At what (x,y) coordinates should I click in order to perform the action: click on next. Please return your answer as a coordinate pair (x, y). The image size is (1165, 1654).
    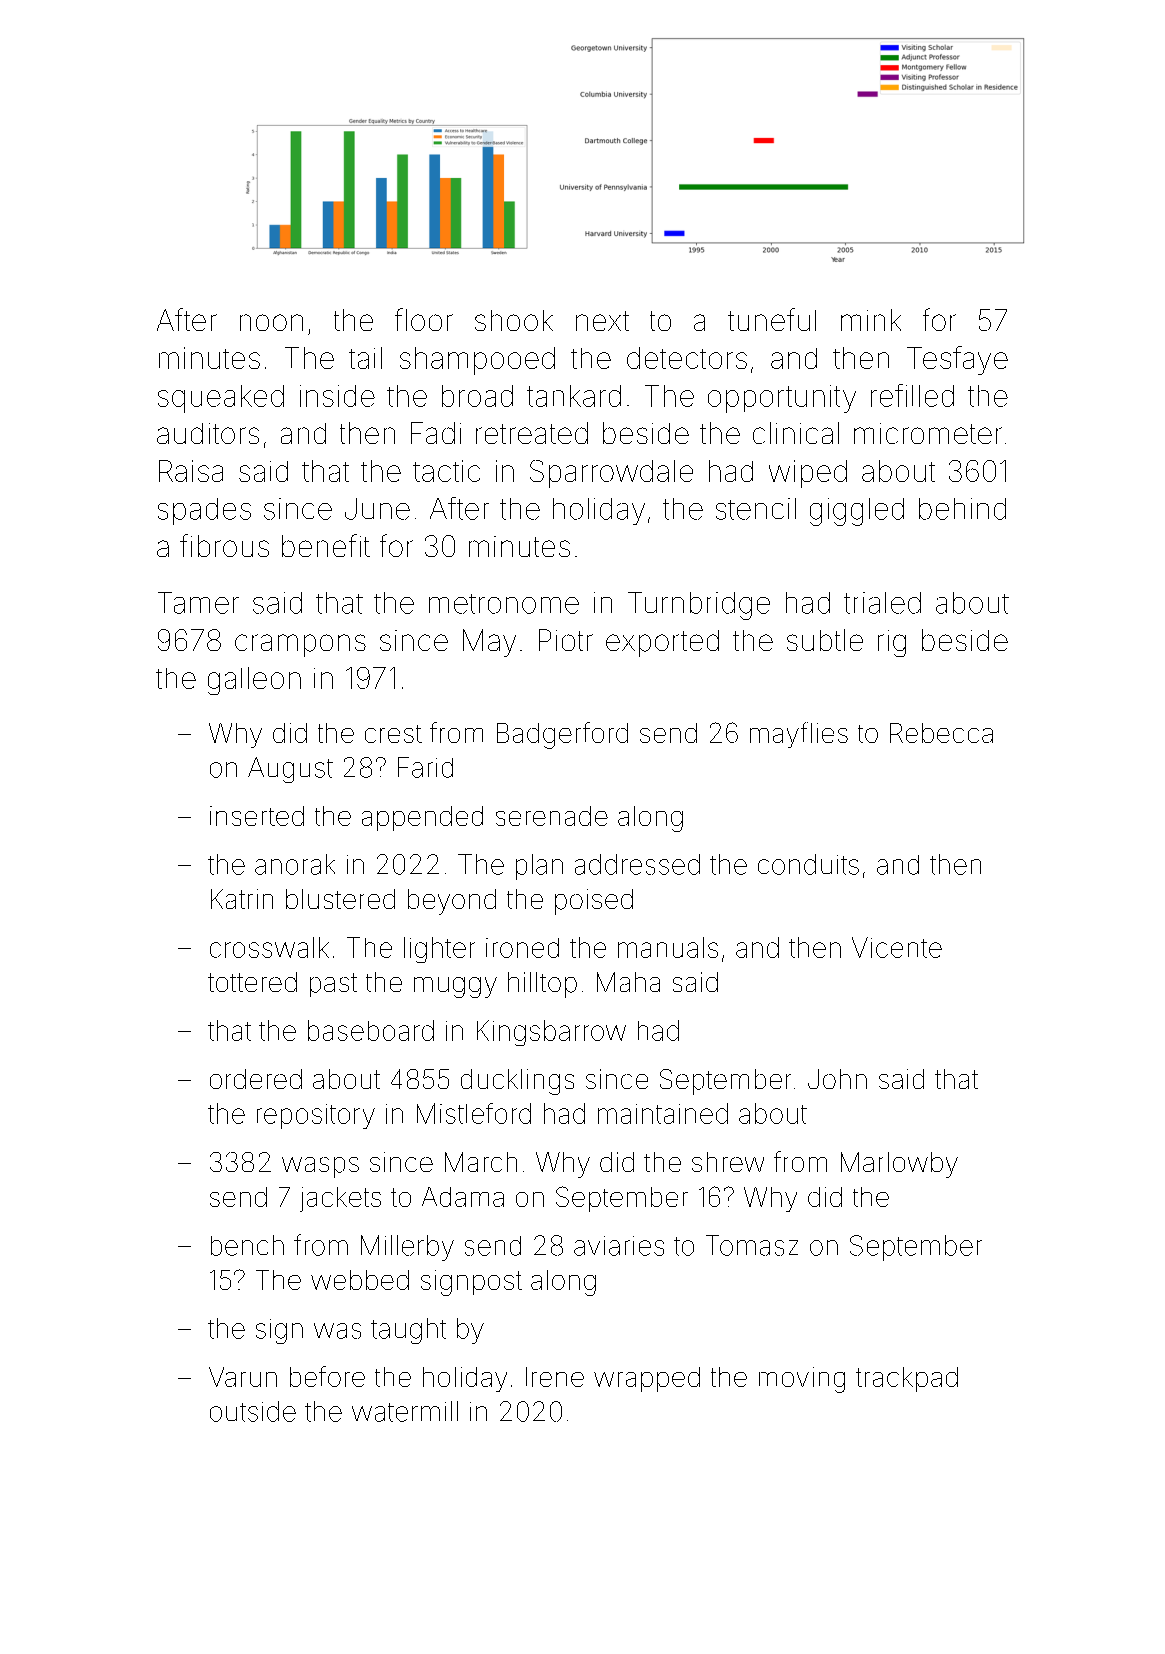
    Looking at the image, I should click on (602, 321).
